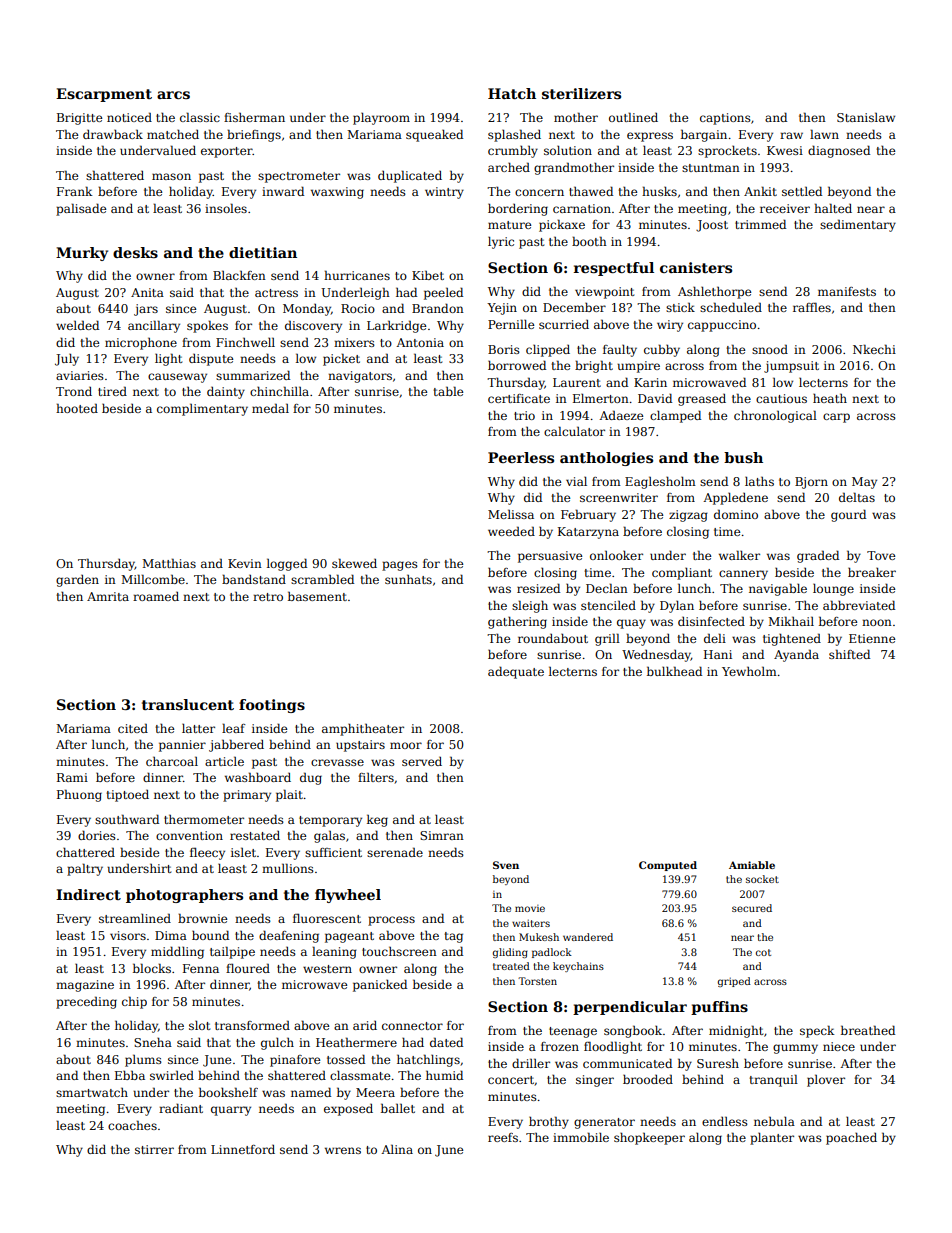 The width and height of the image is (952, 1233). What do you see at coordinates (725, 119) in the image?
I see `captions` at bounding box center [725, 119].
